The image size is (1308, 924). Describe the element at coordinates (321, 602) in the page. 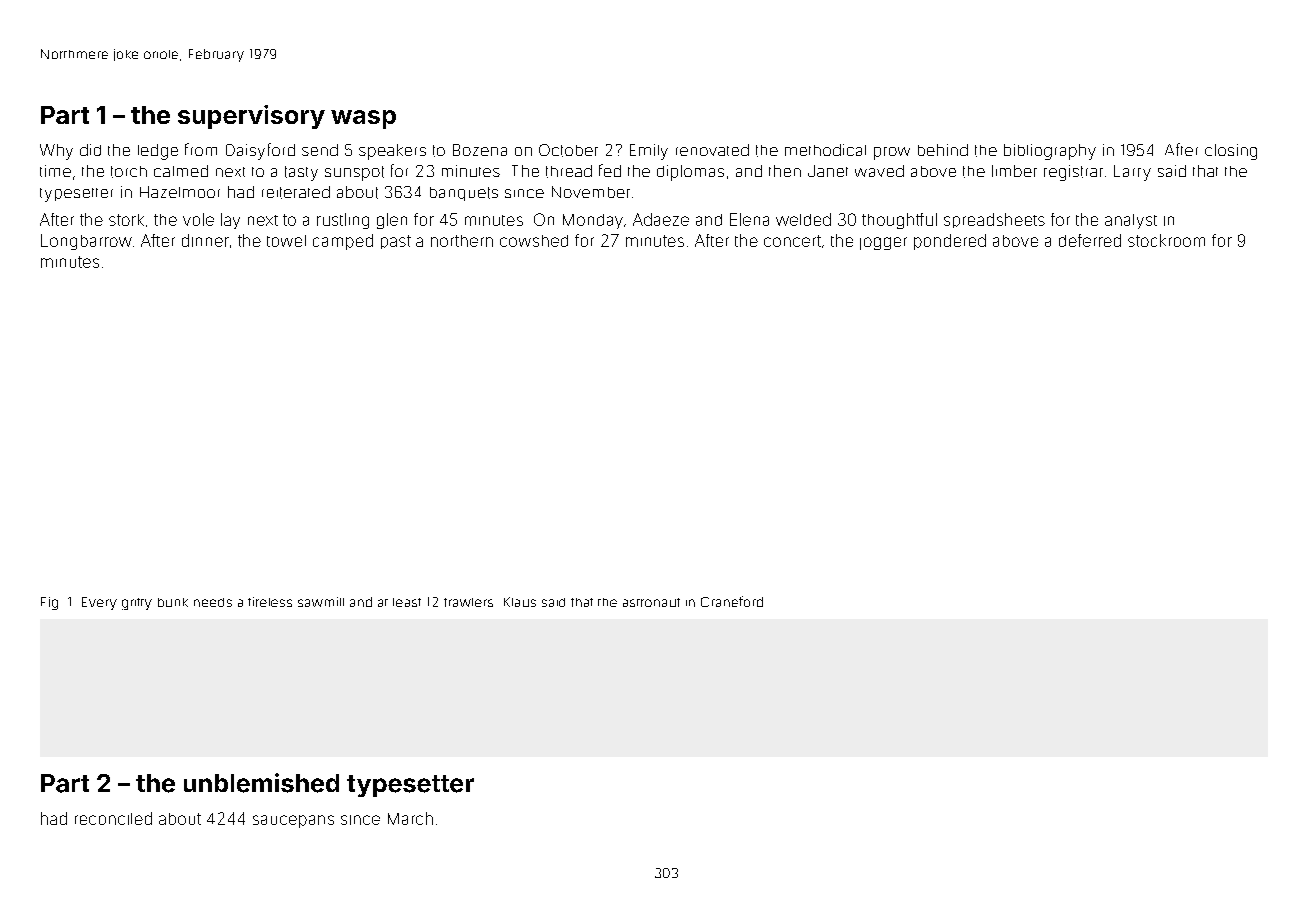

I see `sawmill` at that location.
